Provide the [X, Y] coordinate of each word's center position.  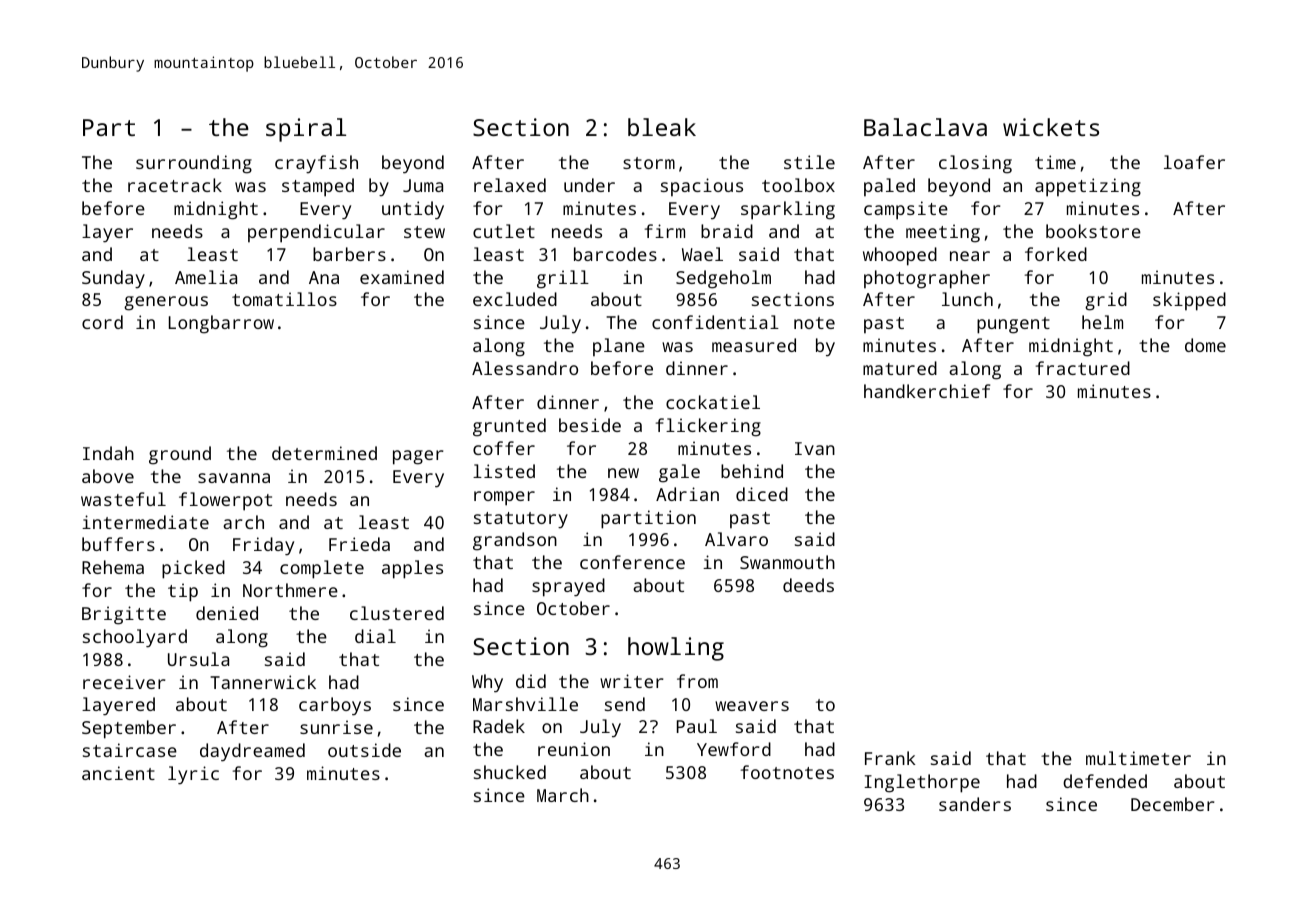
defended [1105, 781]
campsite [906, 210]
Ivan [815, 448]
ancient [118, 773]
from [697, 681]
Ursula [198, 659]
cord [102, 322]
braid [727, 231]
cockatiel [713, 402]
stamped [318, 187]
